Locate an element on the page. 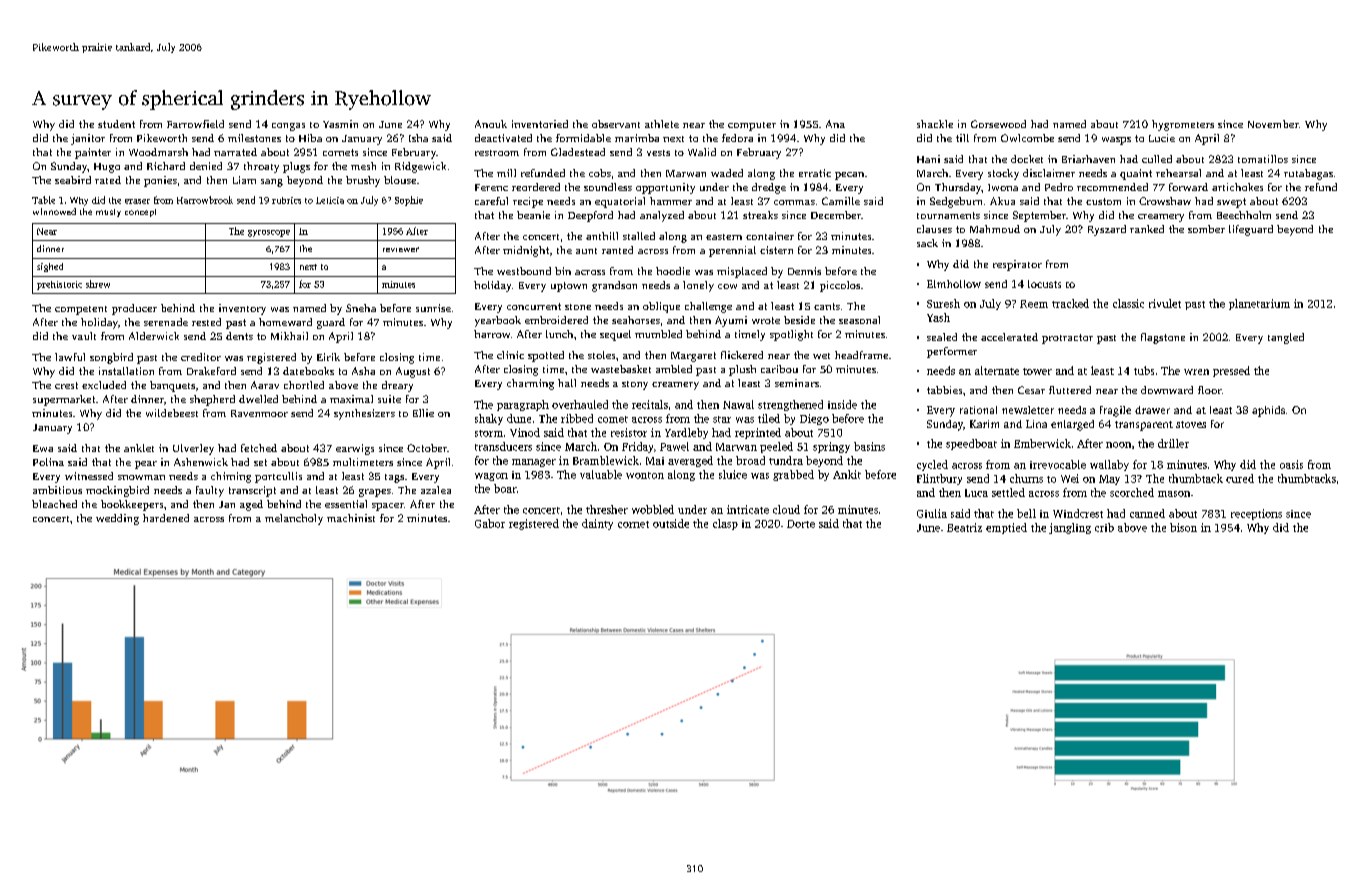 This image has height=887, width=1372. cobs is located at coordinates (600, 173).
